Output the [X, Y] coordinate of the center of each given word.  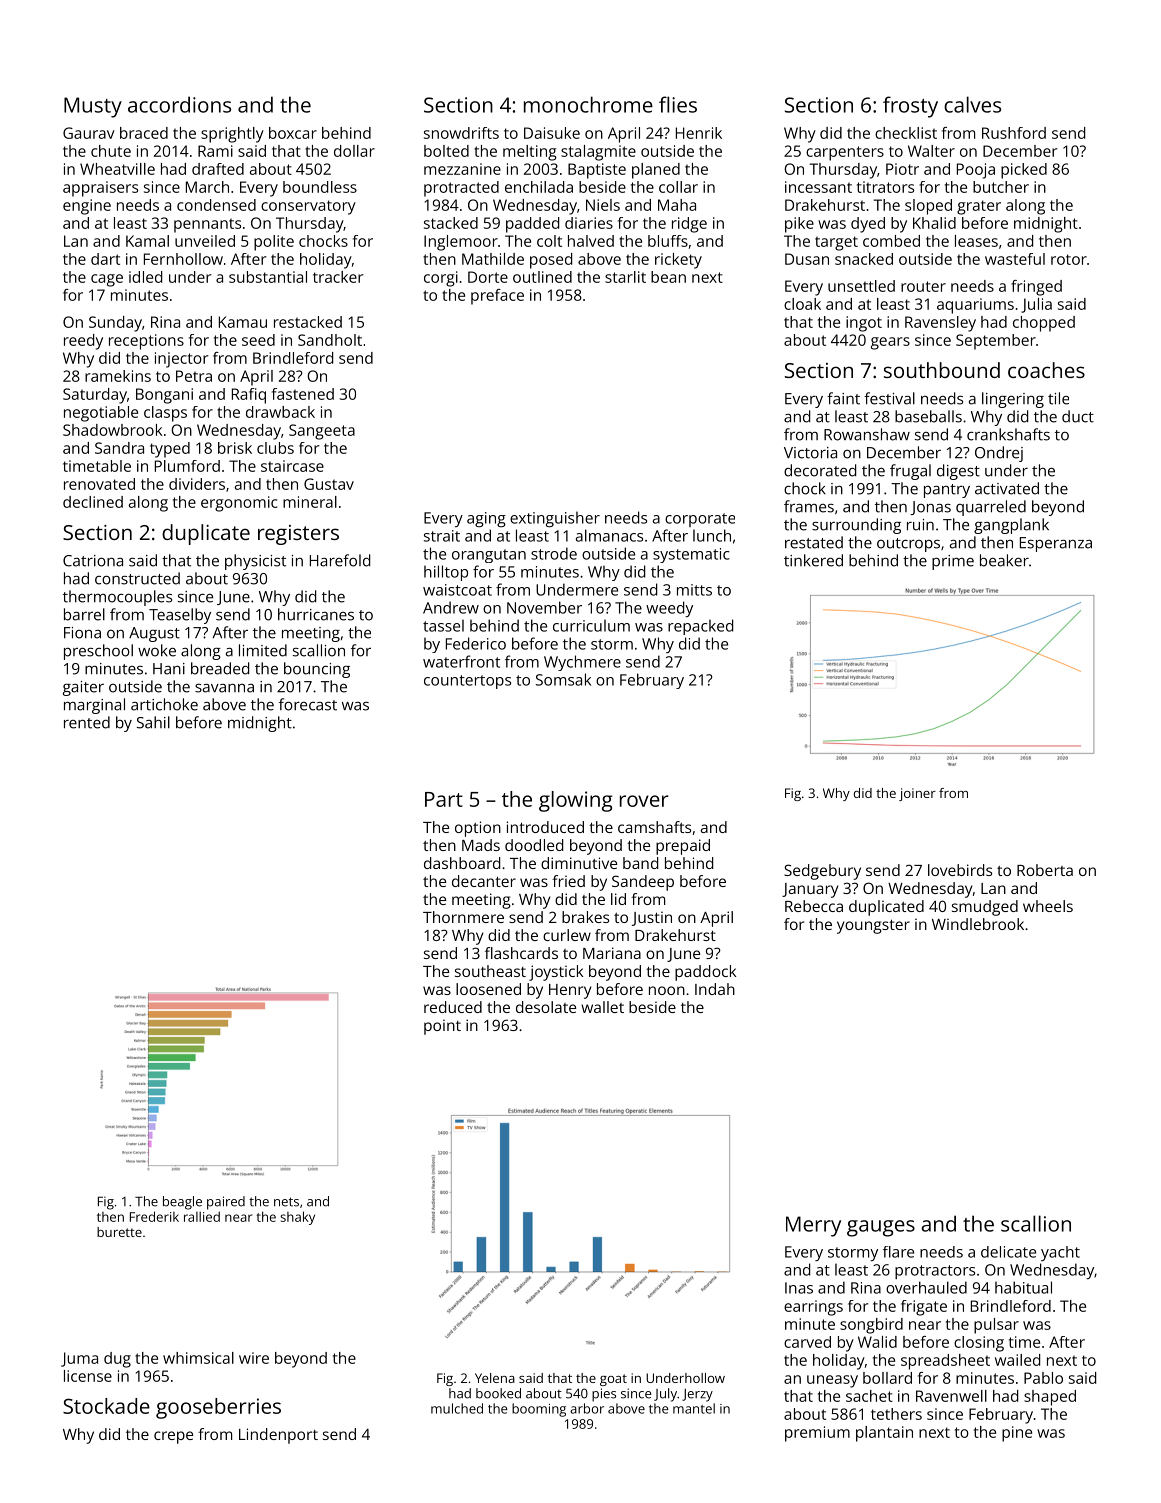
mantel [694, 1408]
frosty [910, 107]
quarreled [991, 508]
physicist [255, 562]
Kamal [147, 241]
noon [667, 990]
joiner [917, 794]
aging [486, 519]
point [442, 1027]
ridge [689, 225]
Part [444, 799]
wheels [1048, 906]
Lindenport [278, 1436]
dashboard [462, 863]
